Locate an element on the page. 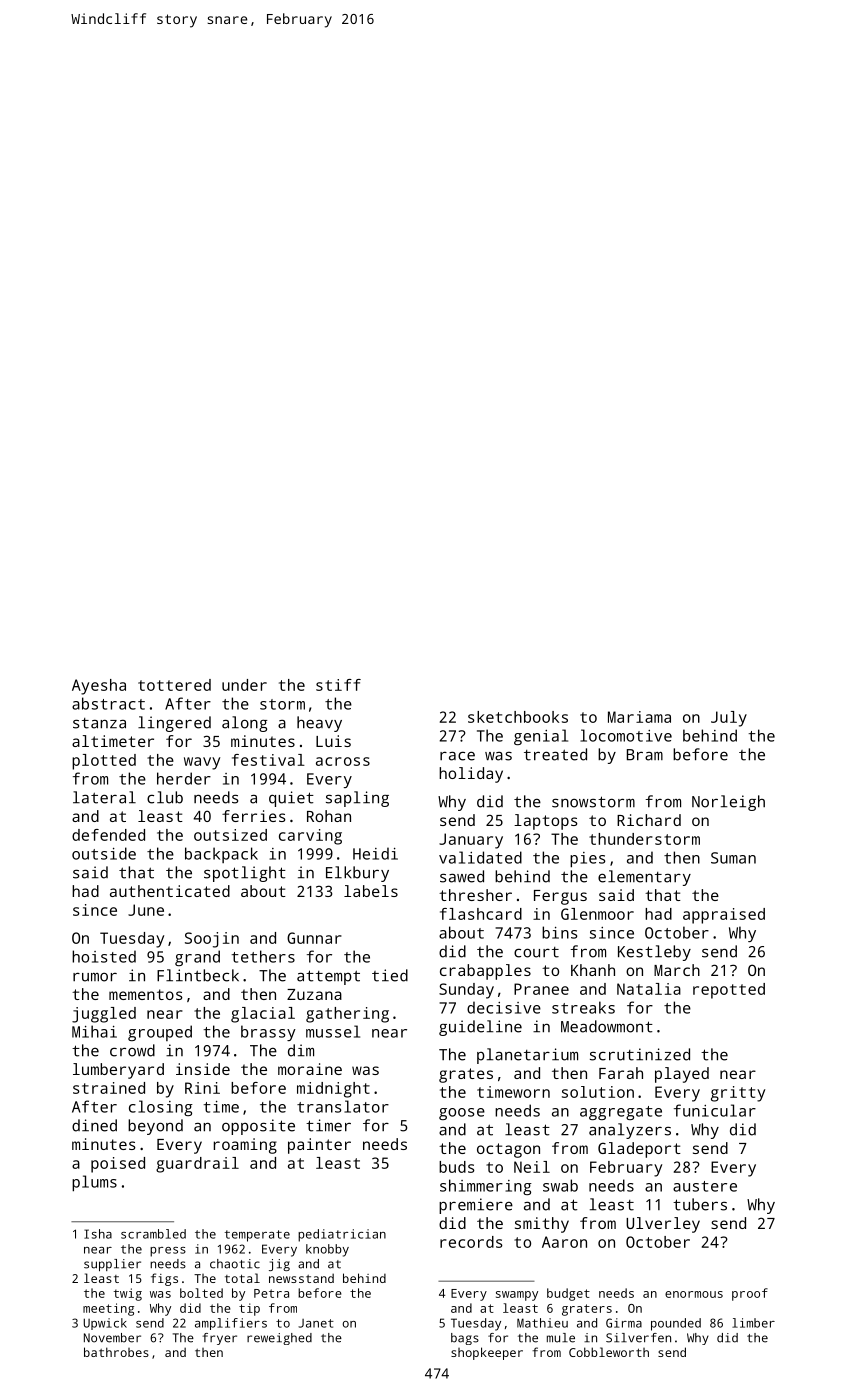  decisive is located at coordinates (504, 1007).
